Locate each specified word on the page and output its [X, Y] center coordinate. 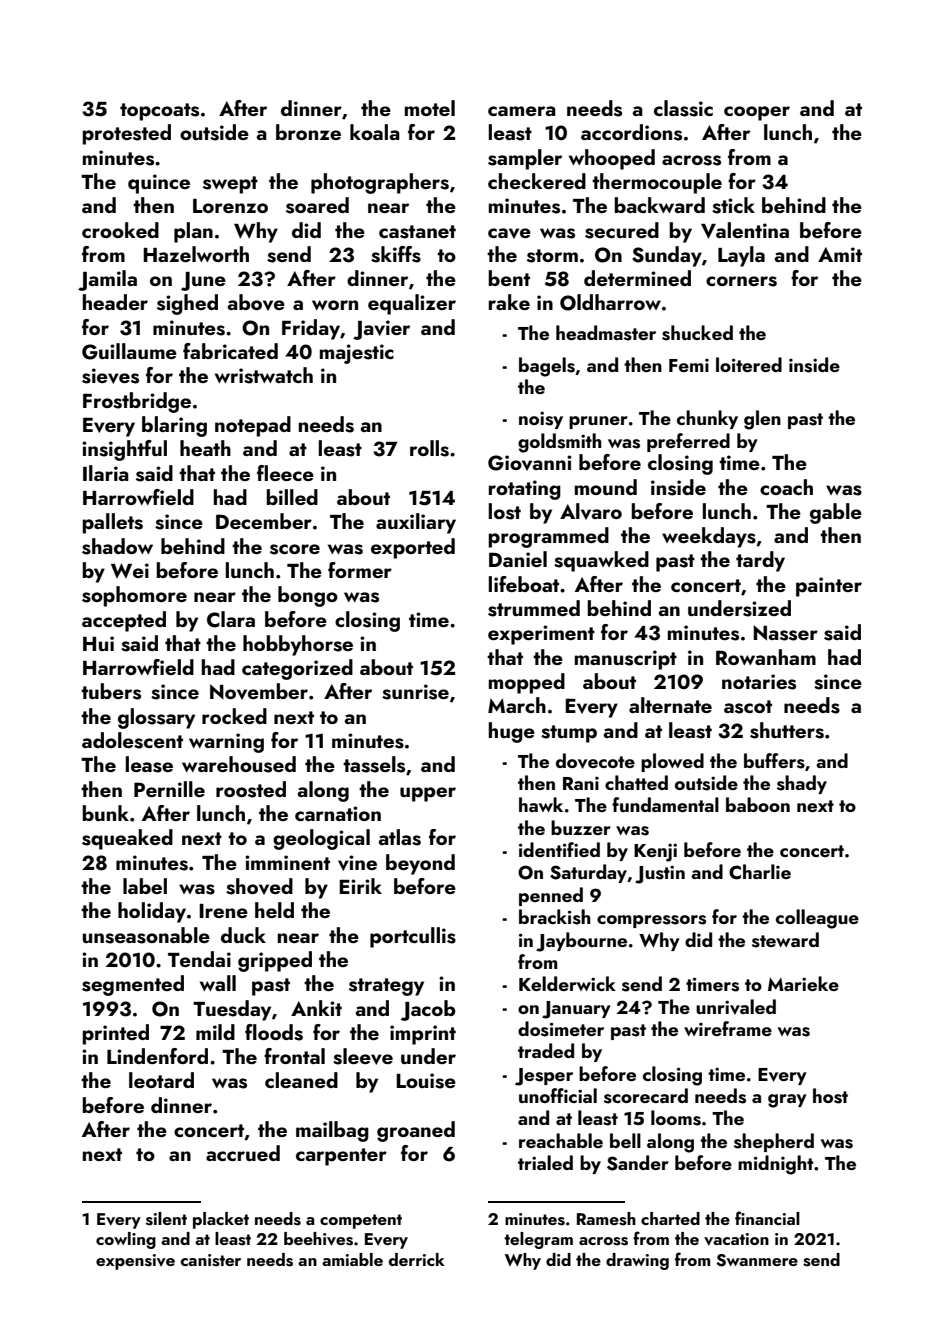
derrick [417, 1259]
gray [787, 1101]
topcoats [159, 112]
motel [430, 108]
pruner [598, 422]
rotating [525, 490]
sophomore [134, 596]
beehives [318, 1239]
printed [115, 1034]
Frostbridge [137, 402]
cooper [757, 113]
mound [606, 487]
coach [786, 487]
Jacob [428, 1010]
